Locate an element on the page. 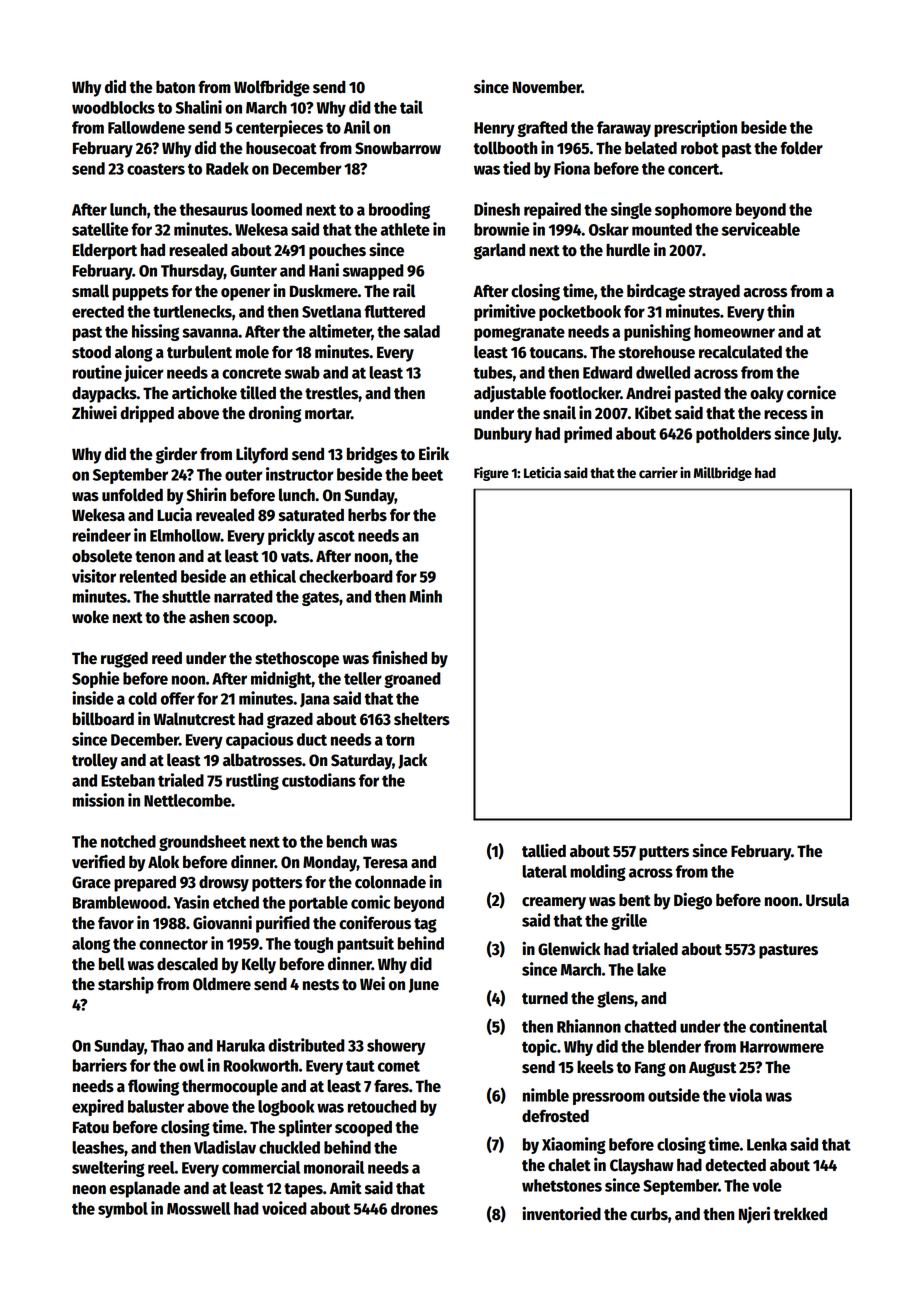  opener is located at coordinates (245, 294).
